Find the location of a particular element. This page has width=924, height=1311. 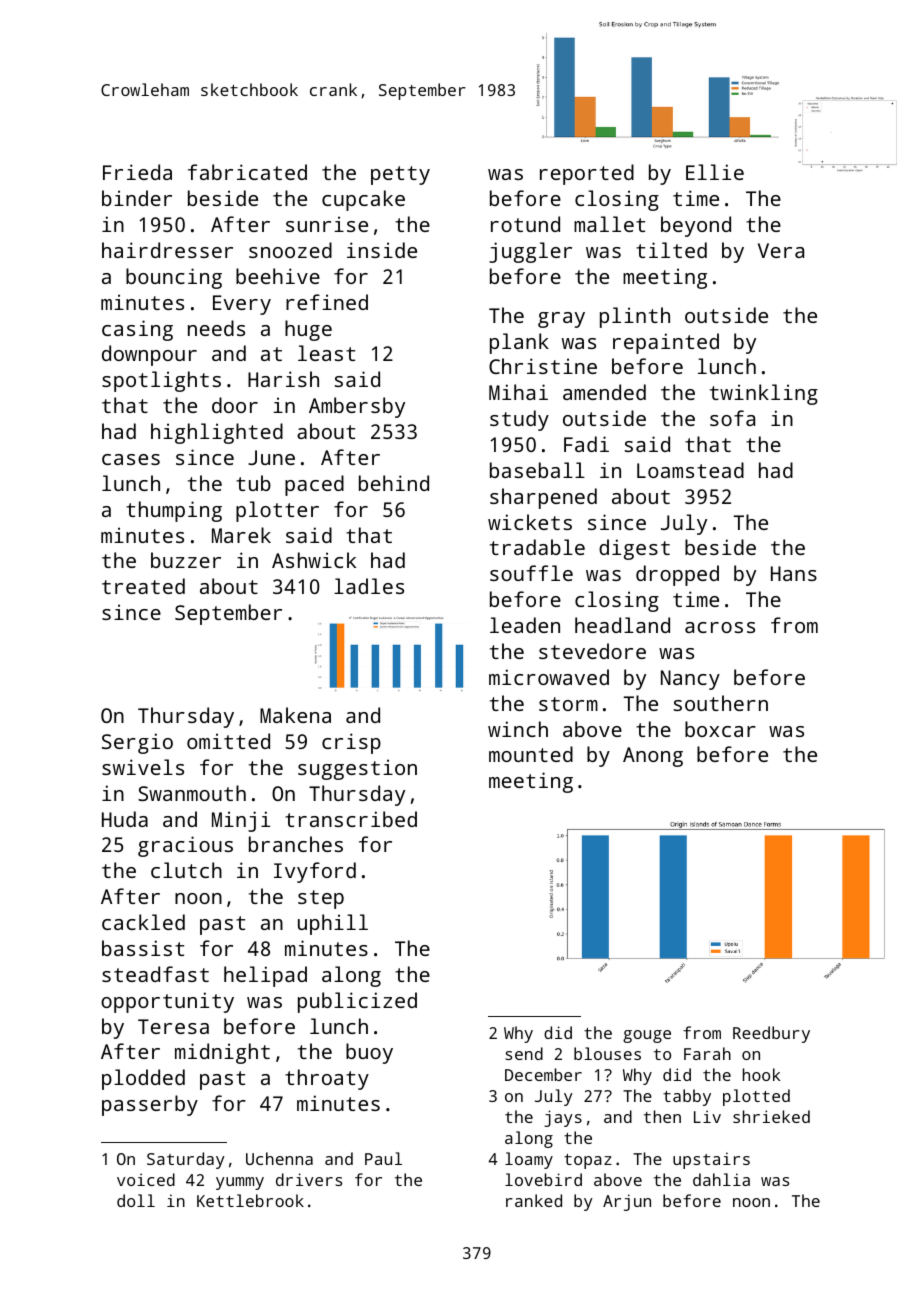

Uchenna is located at coordinates (279, 1158).
